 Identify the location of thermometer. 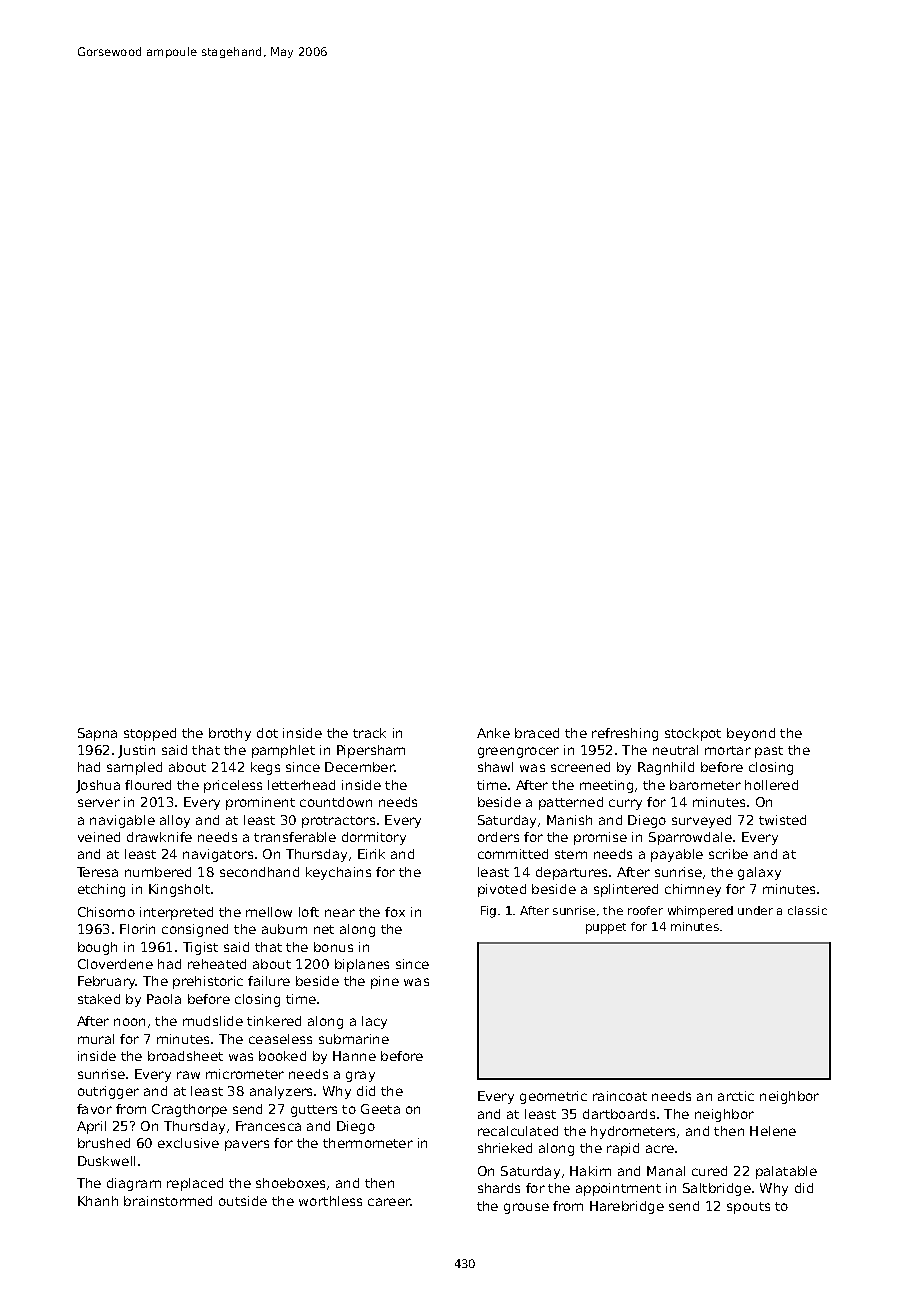
(368, 1143).
